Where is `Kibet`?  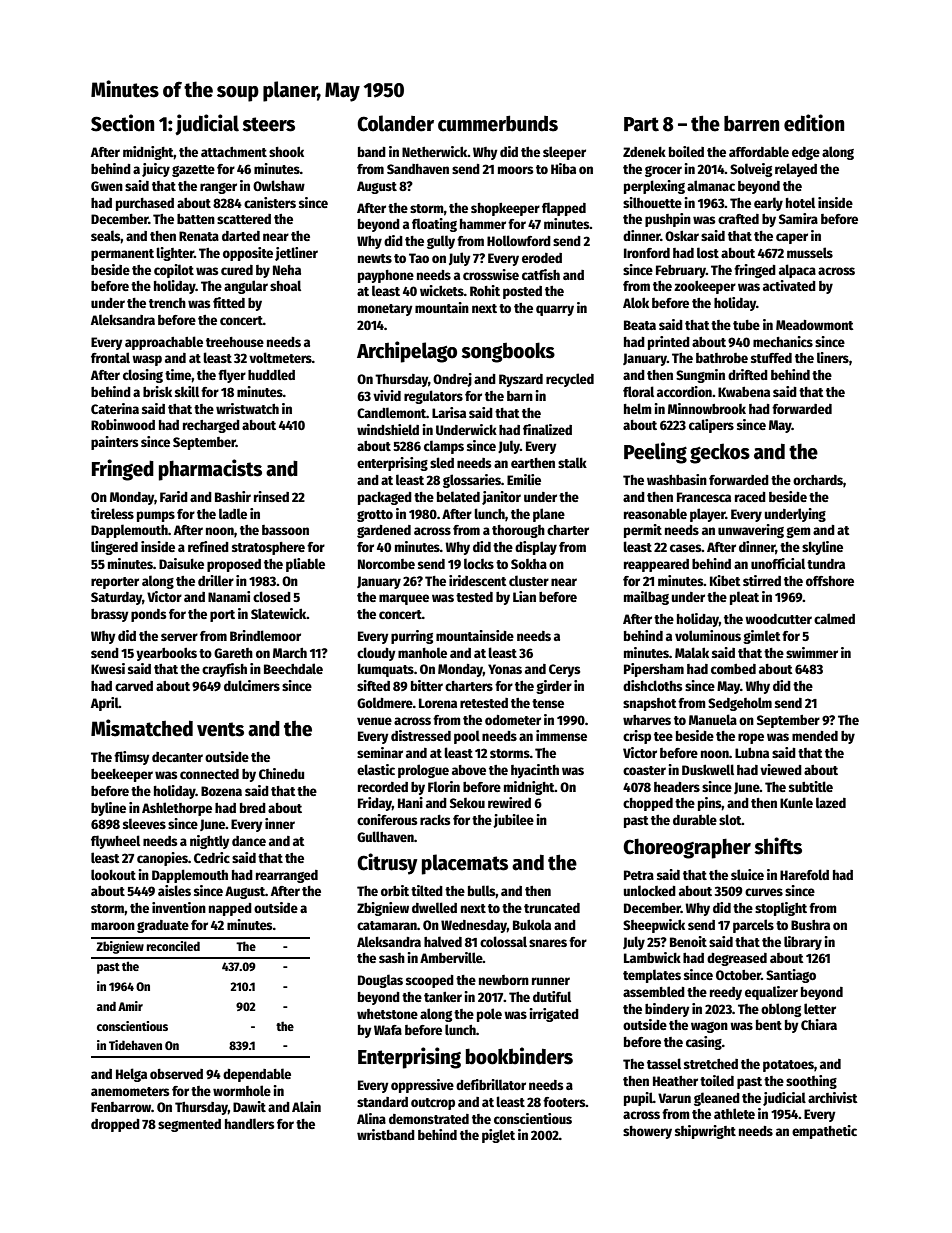
Kibet is located at coordinates (725, 580).
